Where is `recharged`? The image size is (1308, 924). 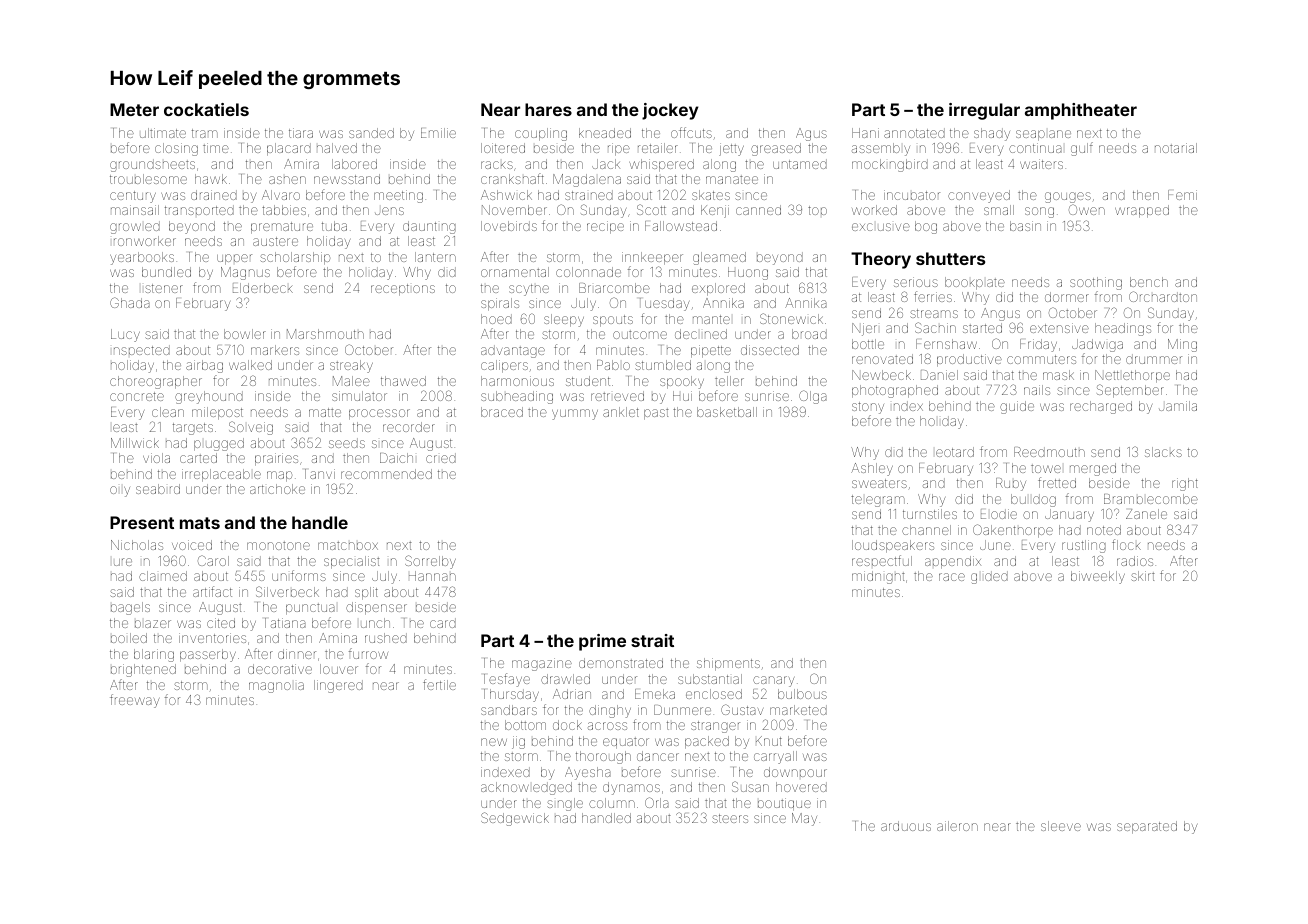 recharged is located at coordinates (1101, 407).
